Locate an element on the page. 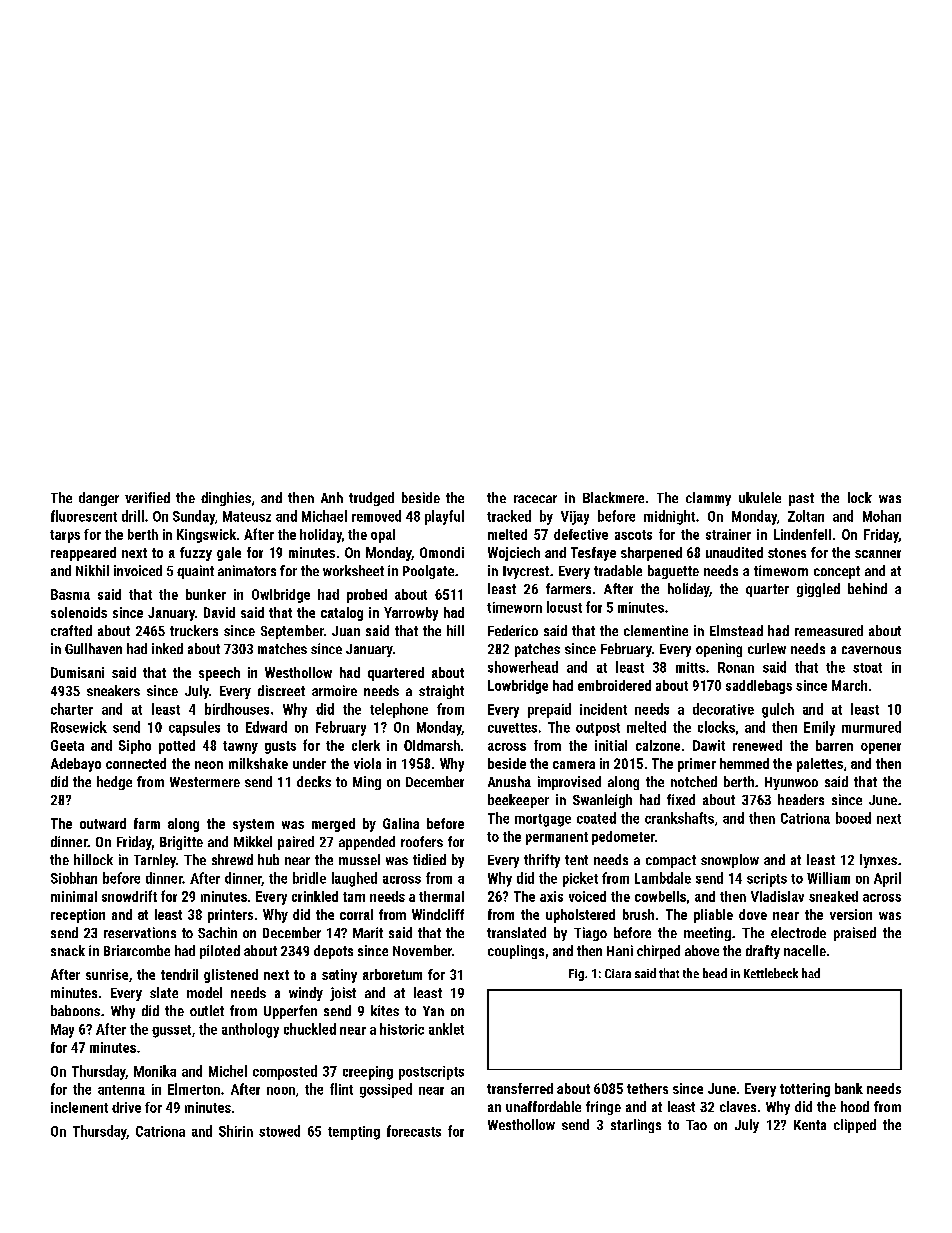 This document has height=1233, width=952. transferred is located at coordinates (520, 1088).
